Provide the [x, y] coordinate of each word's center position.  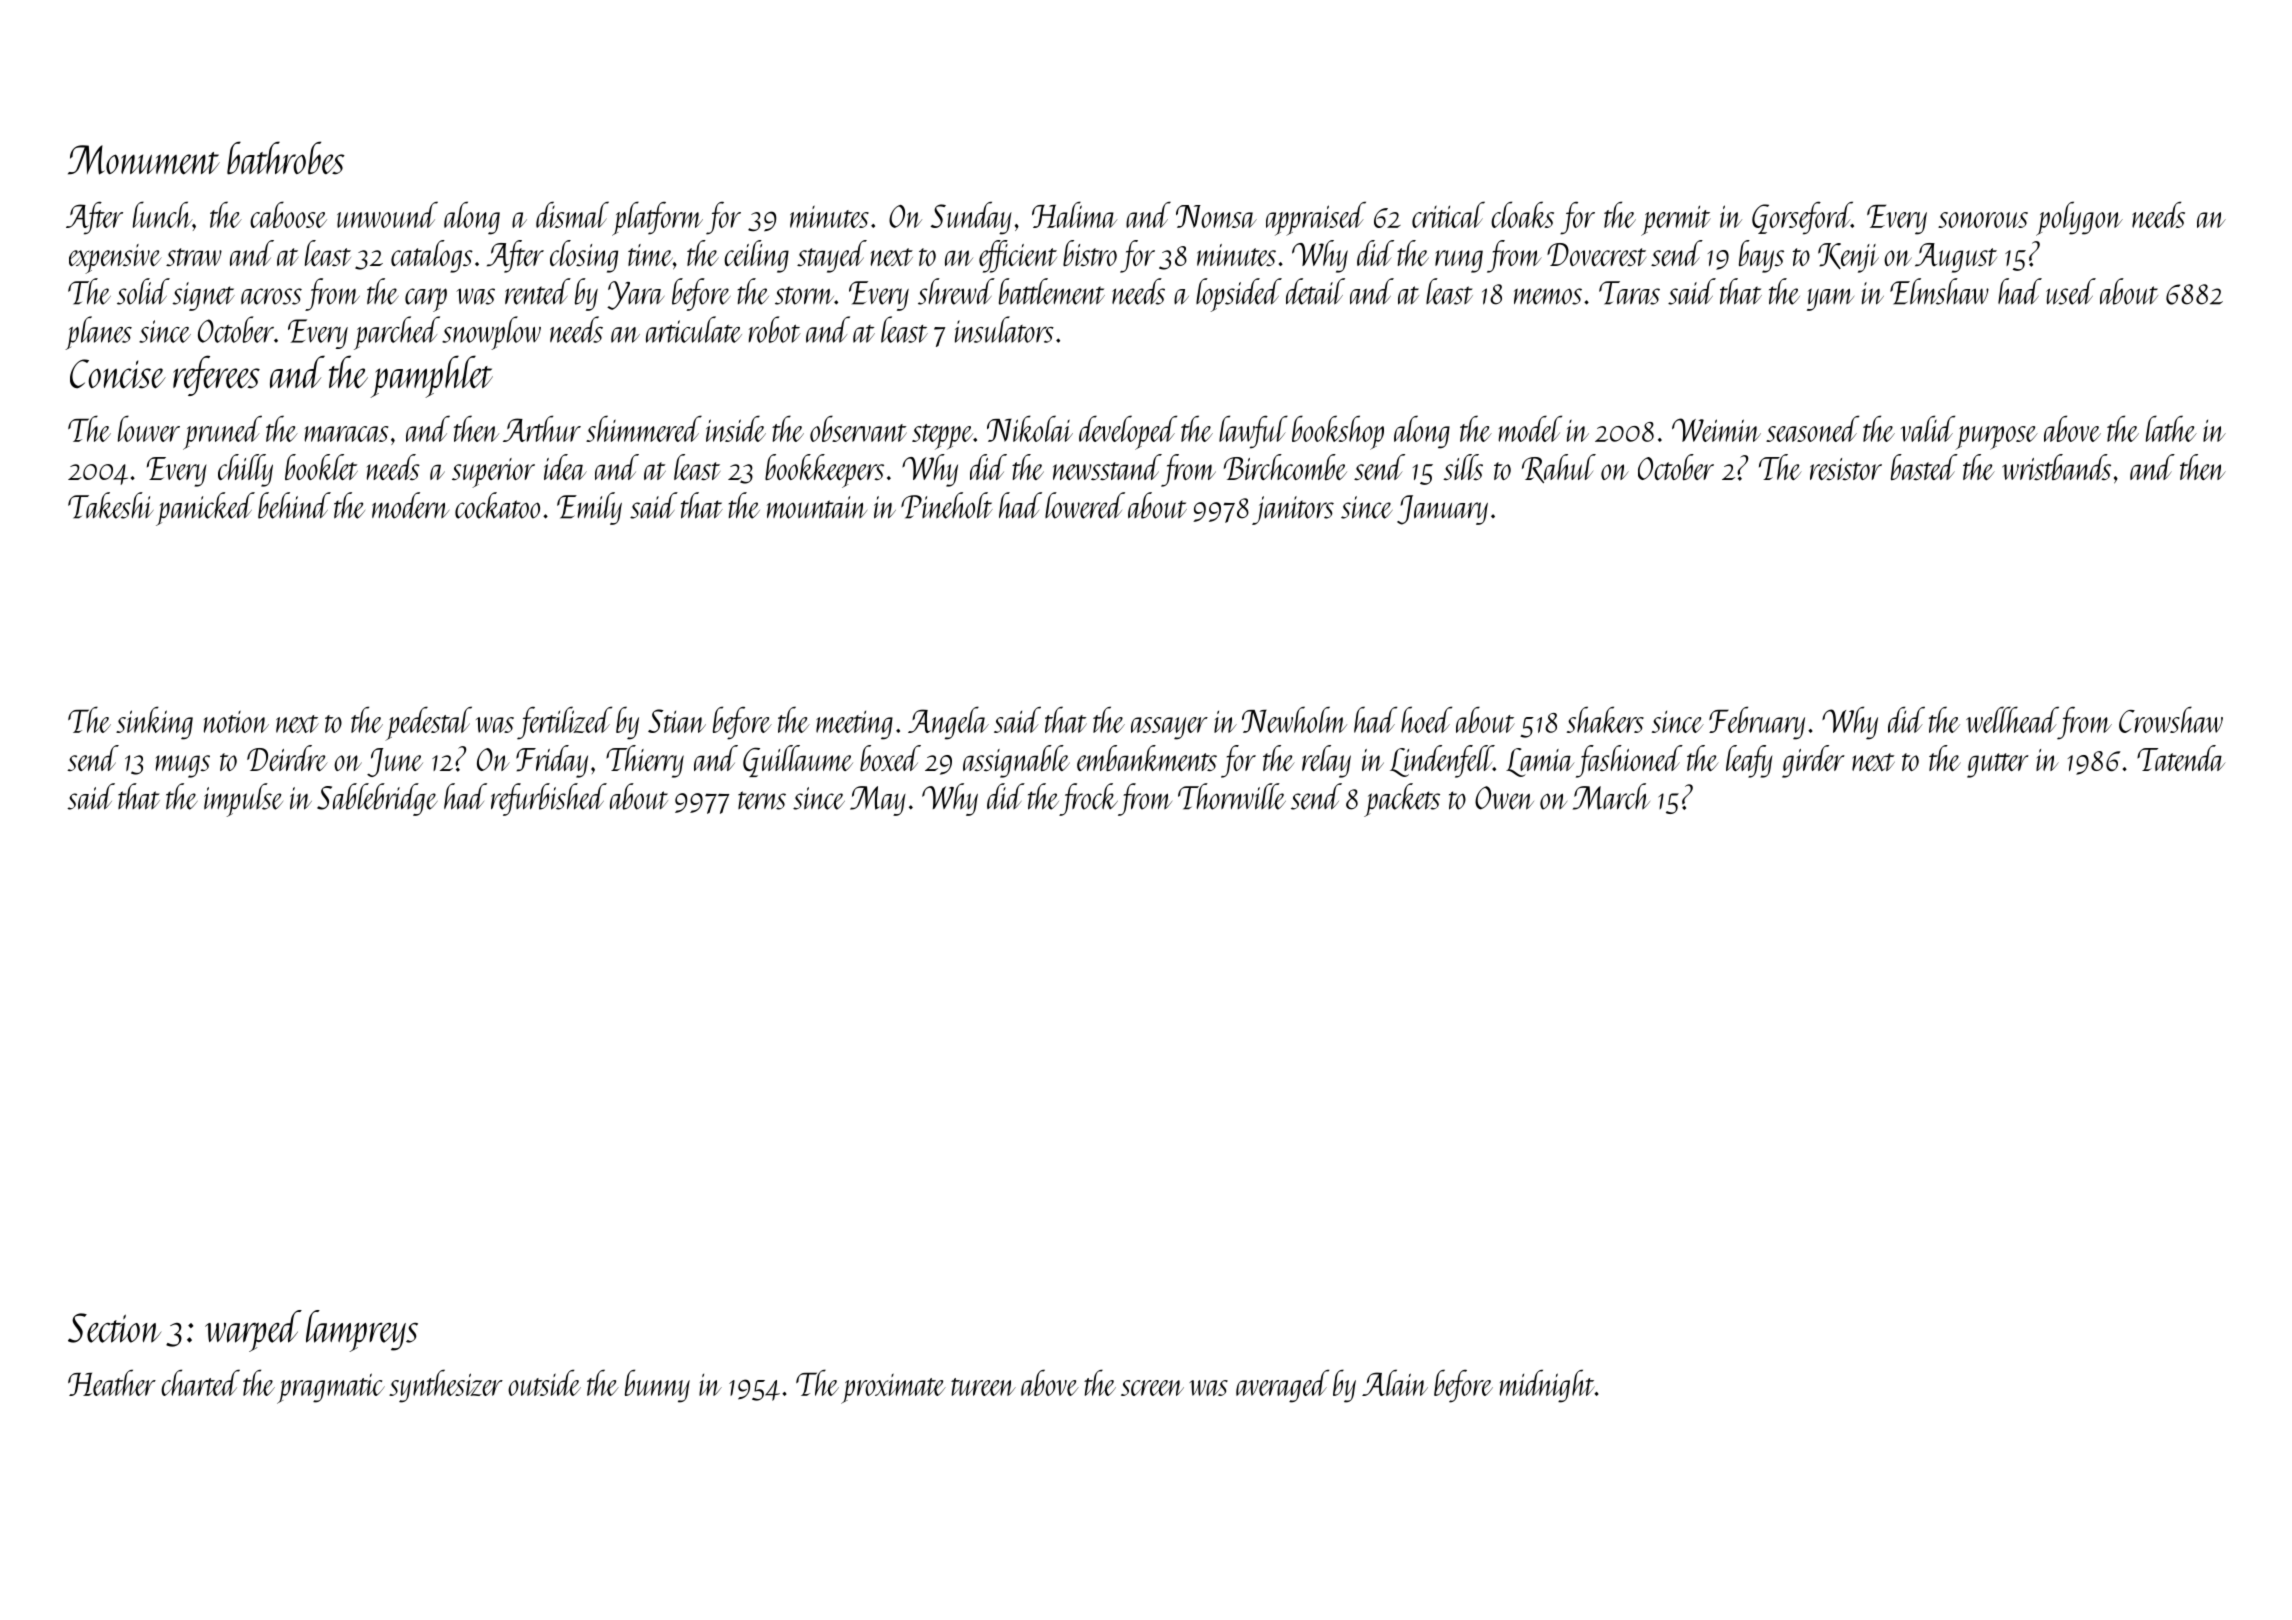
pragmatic [331, 1388]
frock [1088, 799]
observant [858, 428]
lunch [162, 214]
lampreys [362, 1331]
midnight [1547, 1386]
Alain [1395, 1382]
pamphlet [432, 376]
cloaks [1522, 214]
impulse [243, 800]
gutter [1998, 765]
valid [1928, 428]
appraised [1316, 219]
